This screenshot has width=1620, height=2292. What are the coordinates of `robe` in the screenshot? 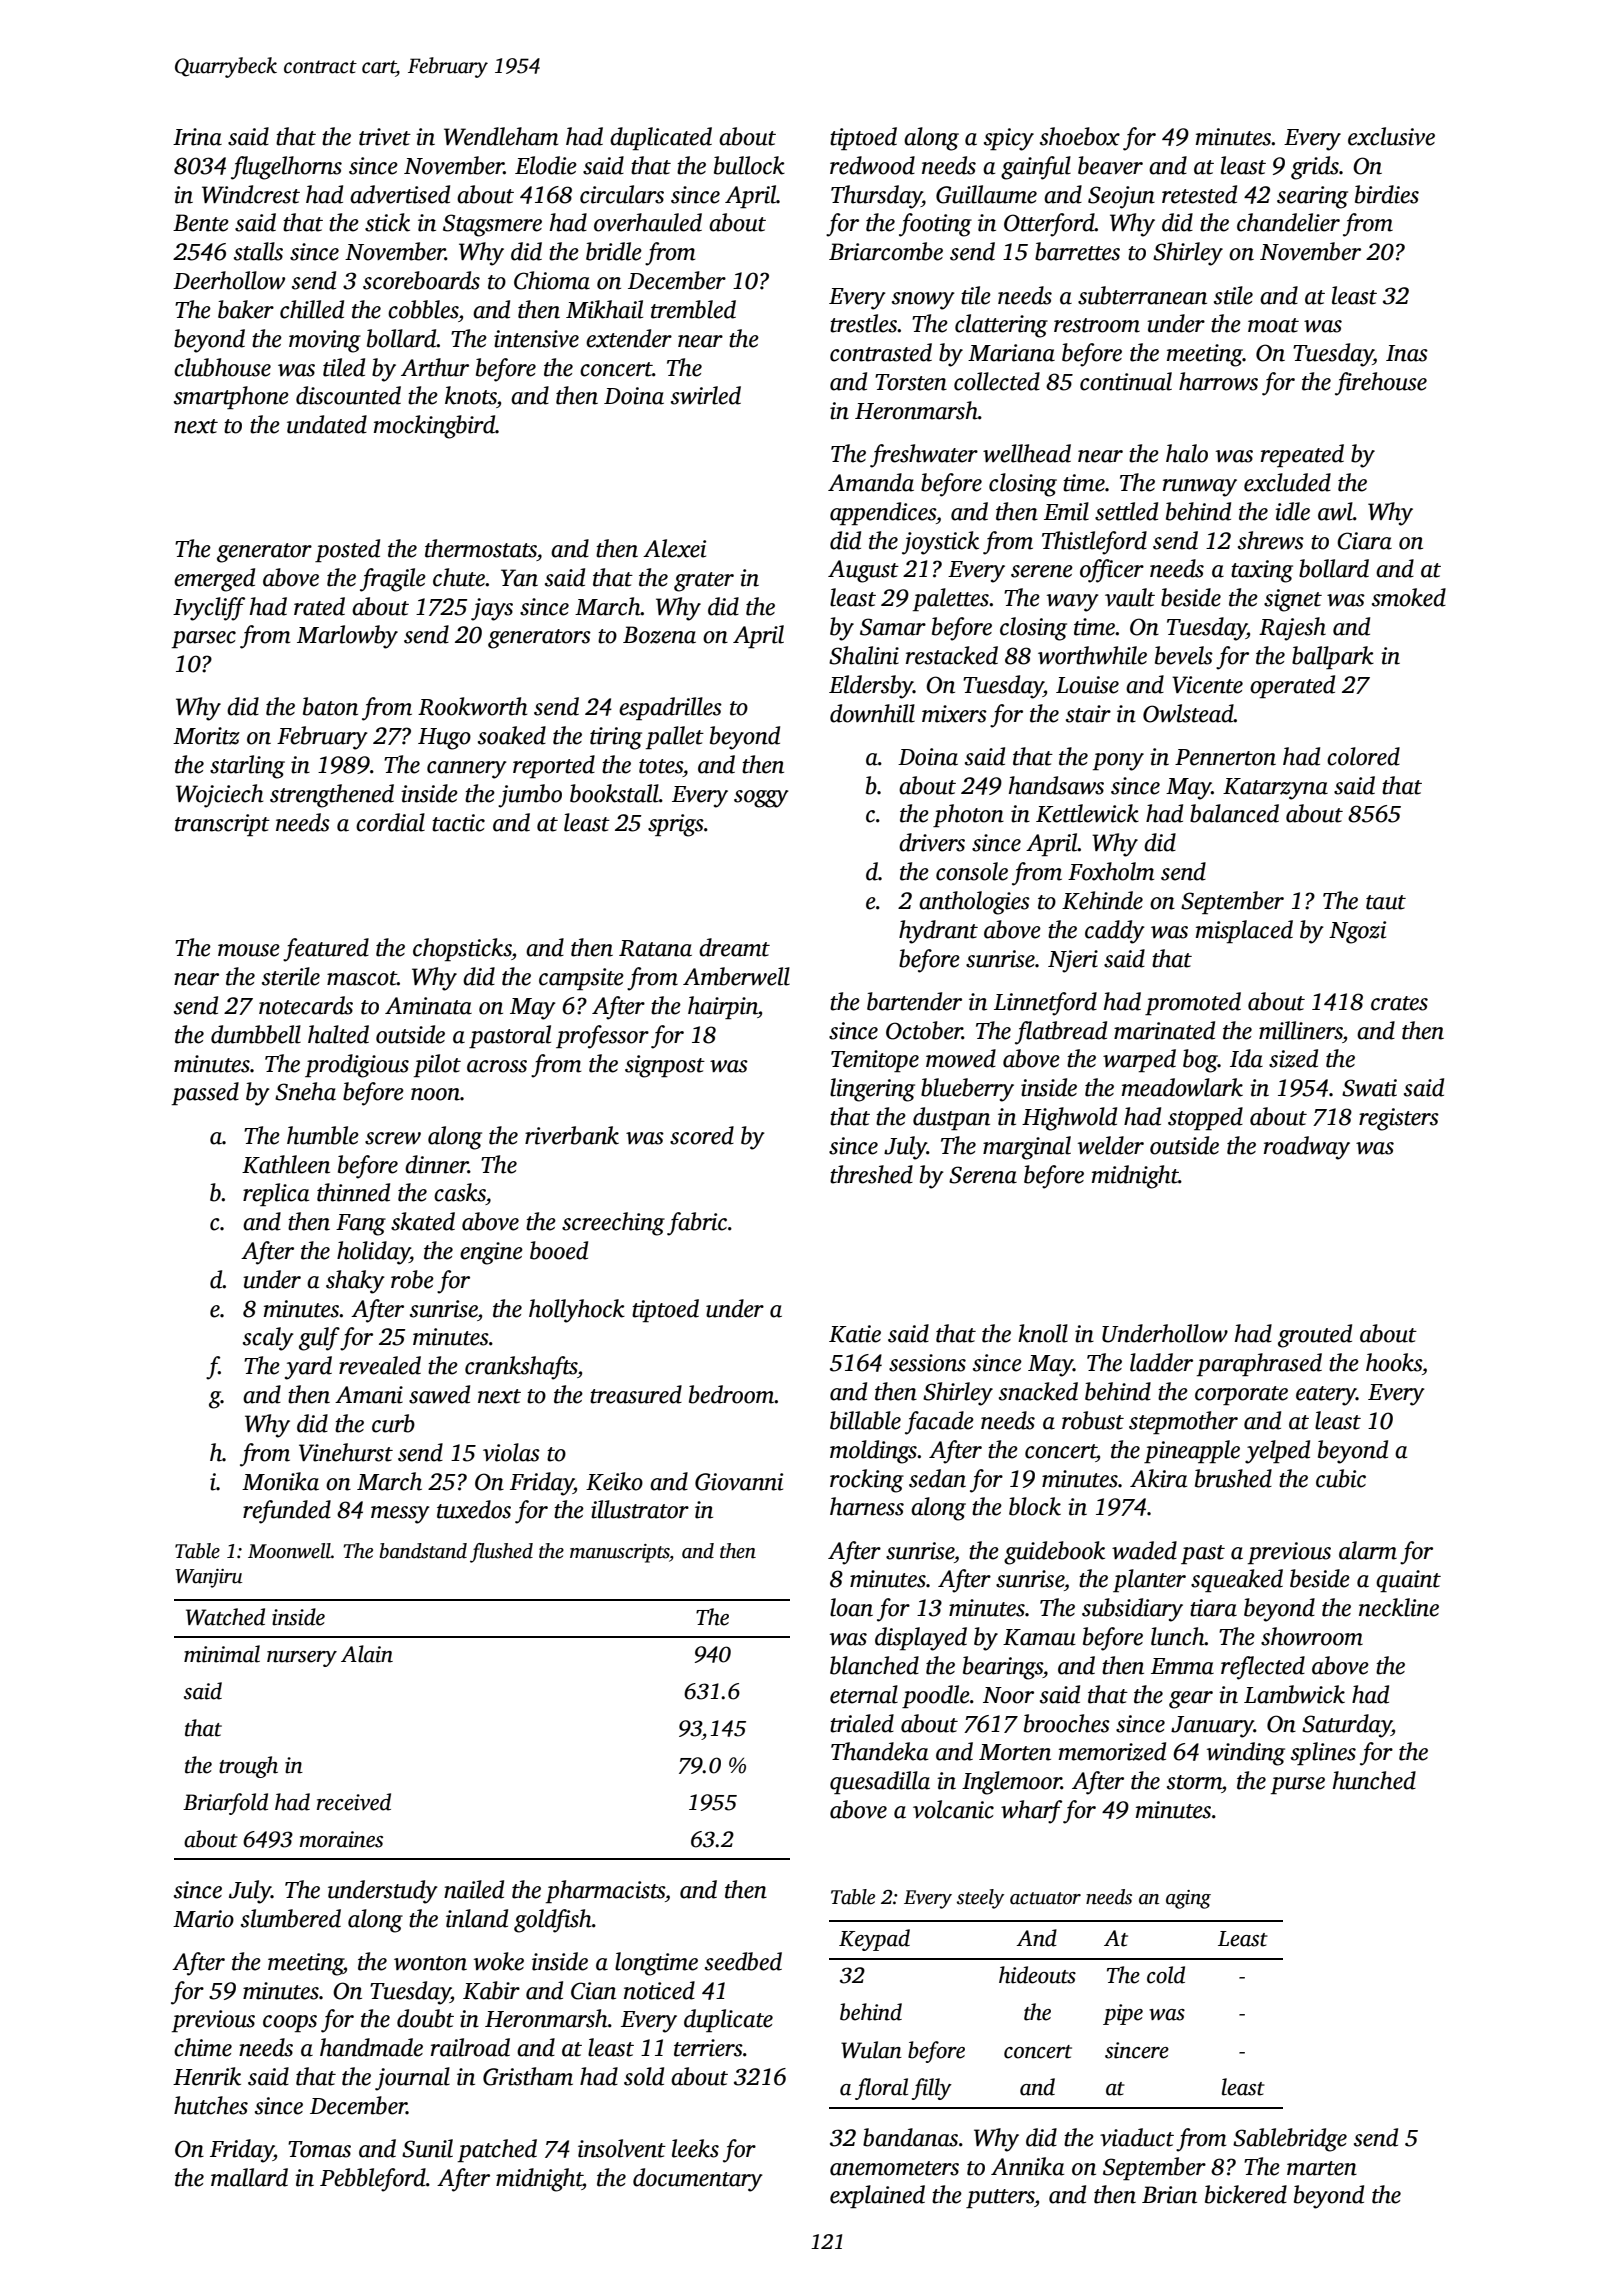 It's located at (412, 1279).
